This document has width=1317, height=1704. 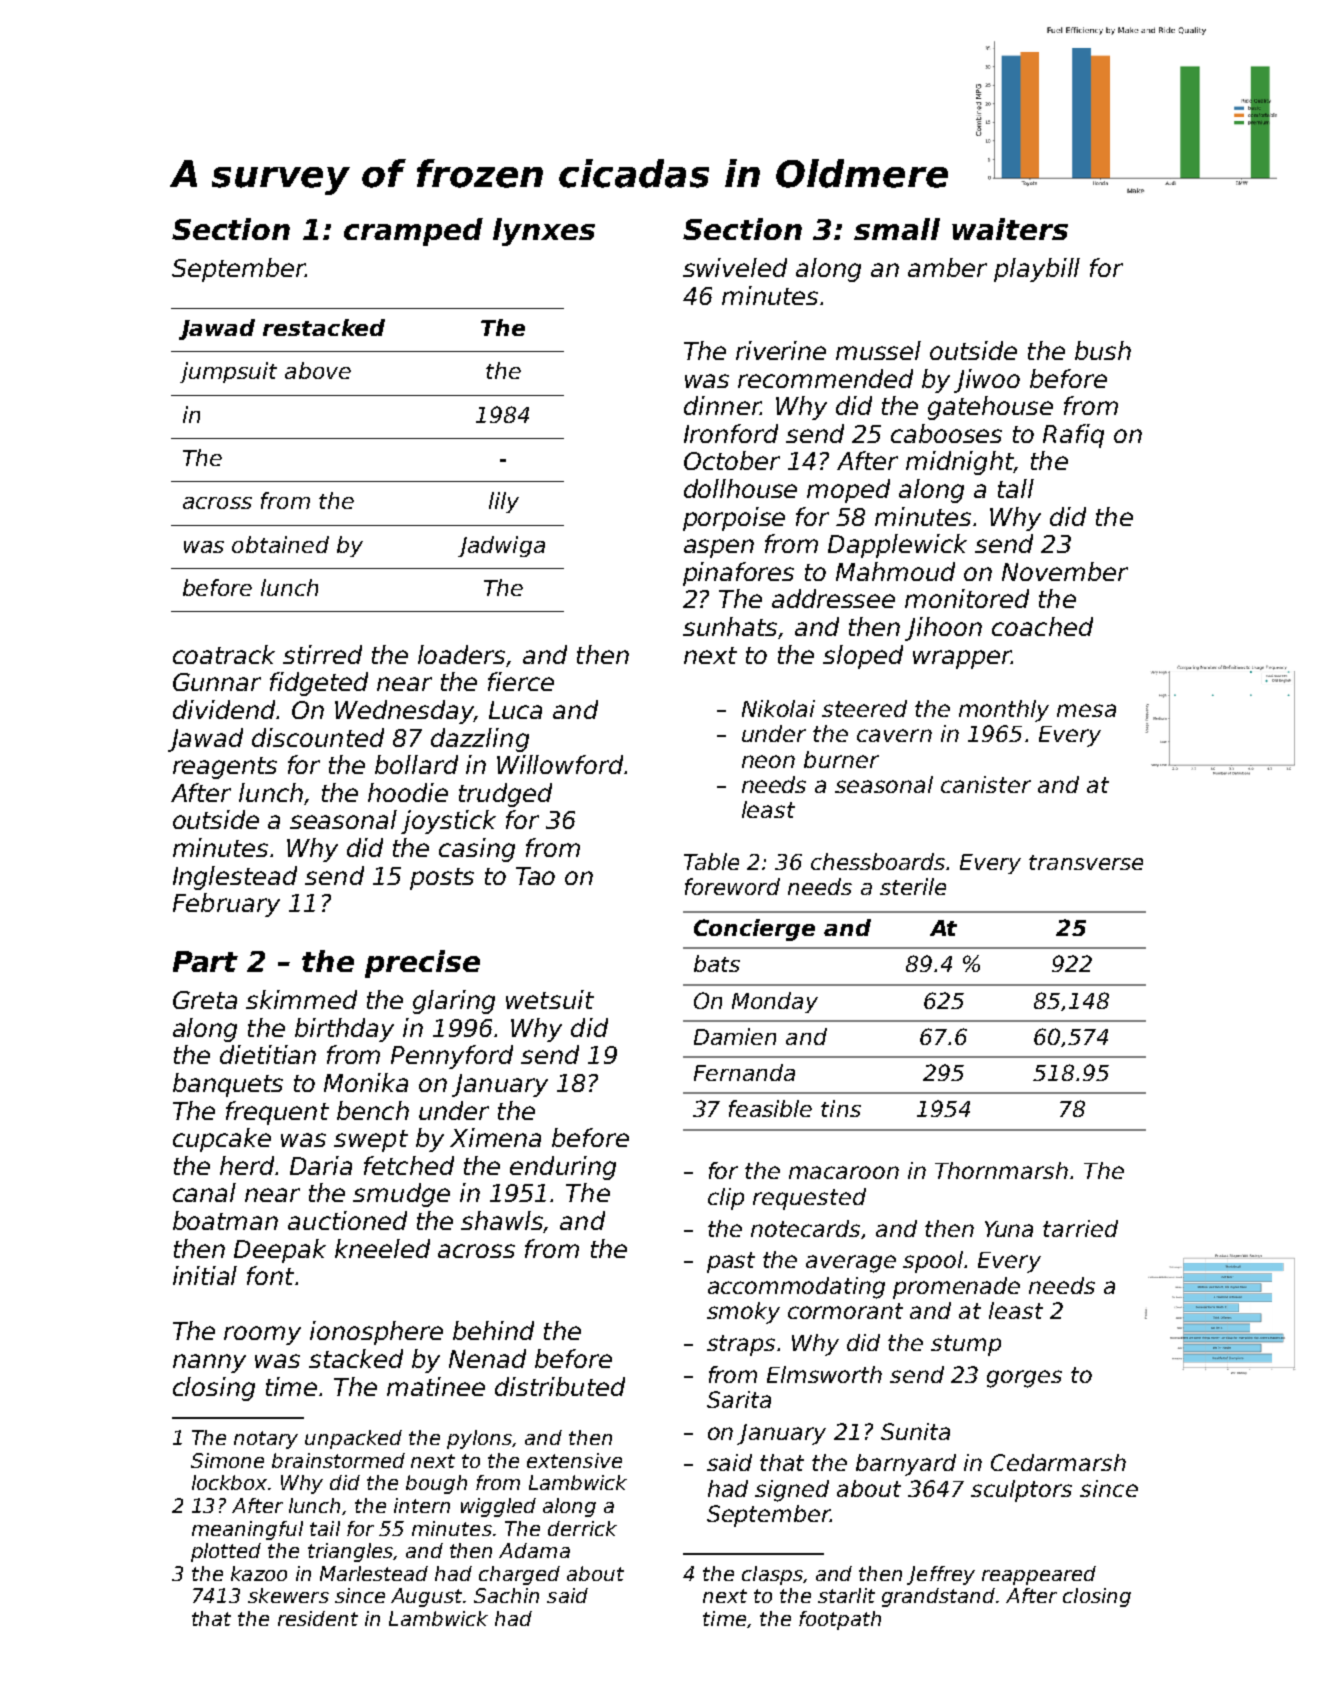 What do you see at coordinates (413, 232) in the document?
I see `cramped` at bounding box center [413, 232].
